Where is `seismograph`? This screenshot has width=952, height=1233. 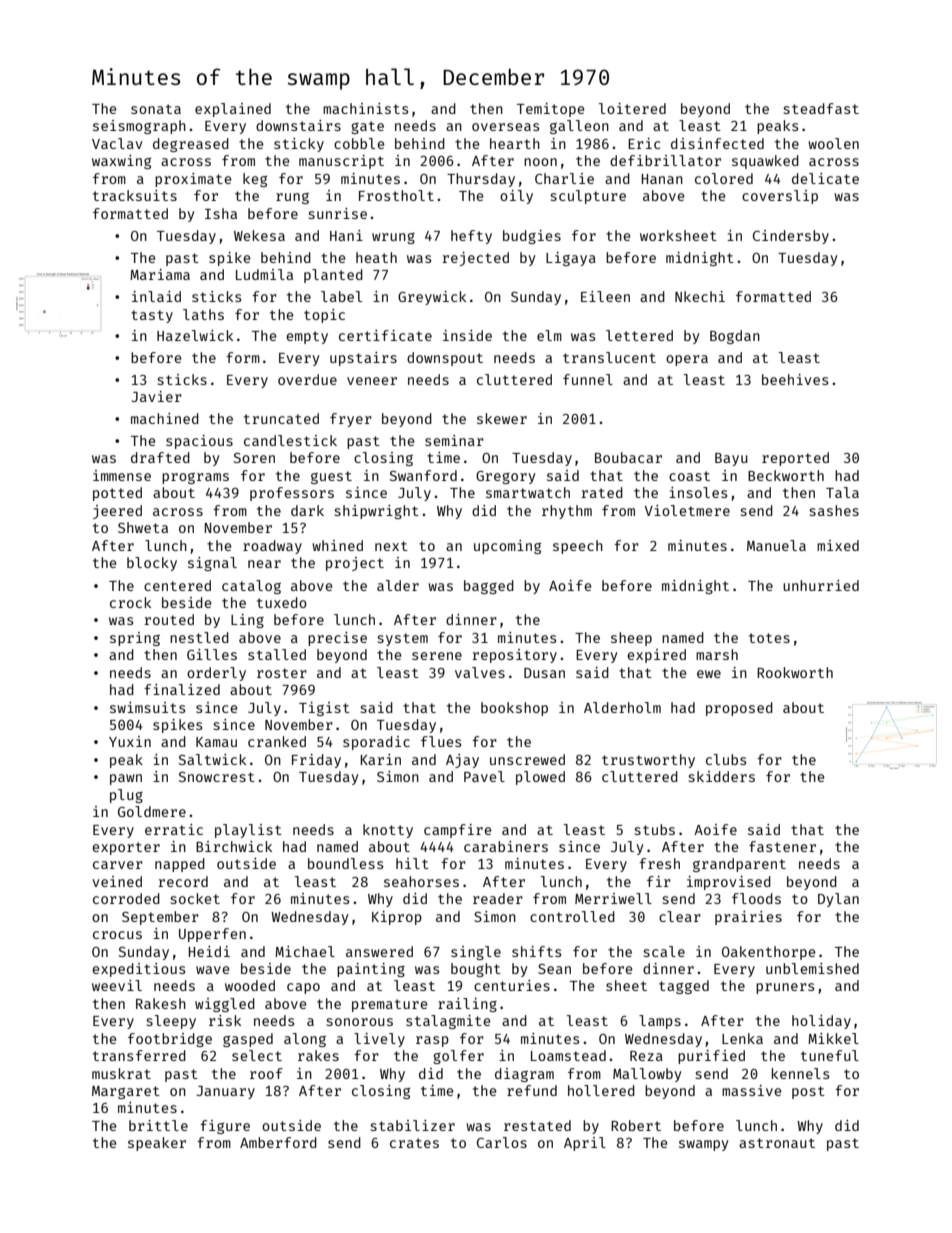 seismograph is located at coordinates (139, 127).
